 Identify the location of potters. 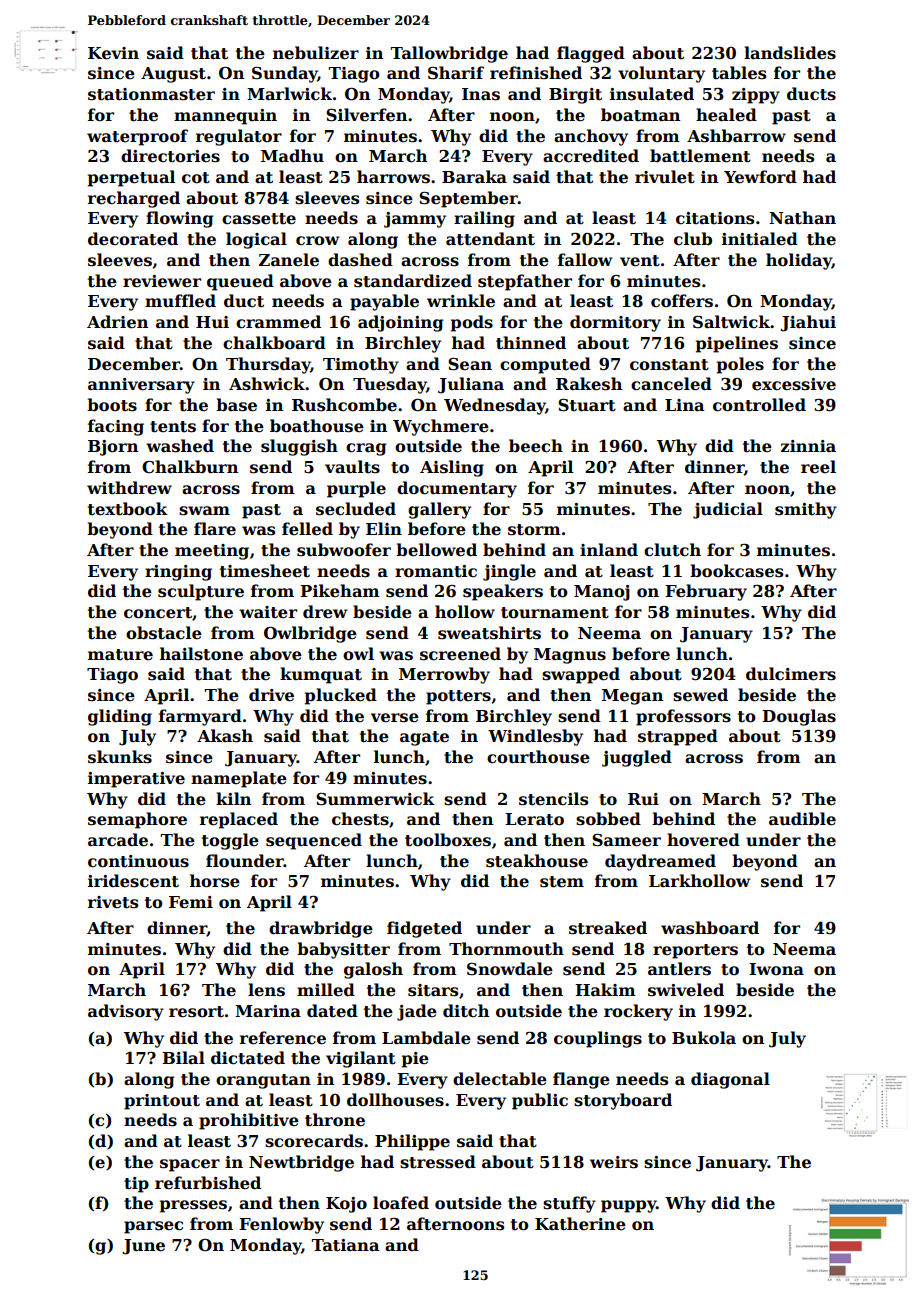
(458, 697).
